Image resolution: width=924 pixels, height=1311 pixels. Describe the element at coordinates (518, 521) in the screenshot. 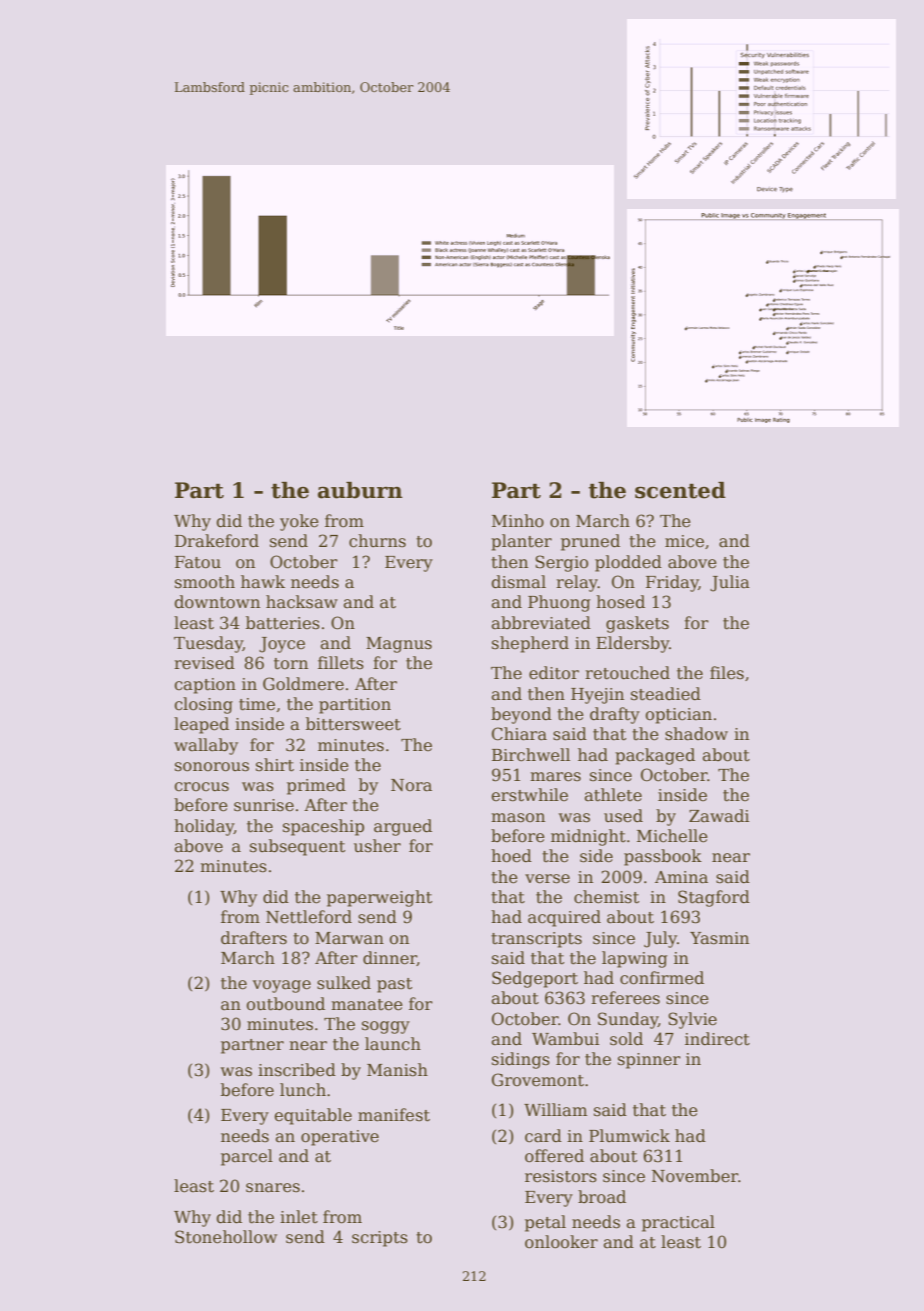

I see `Minho` at that location.
